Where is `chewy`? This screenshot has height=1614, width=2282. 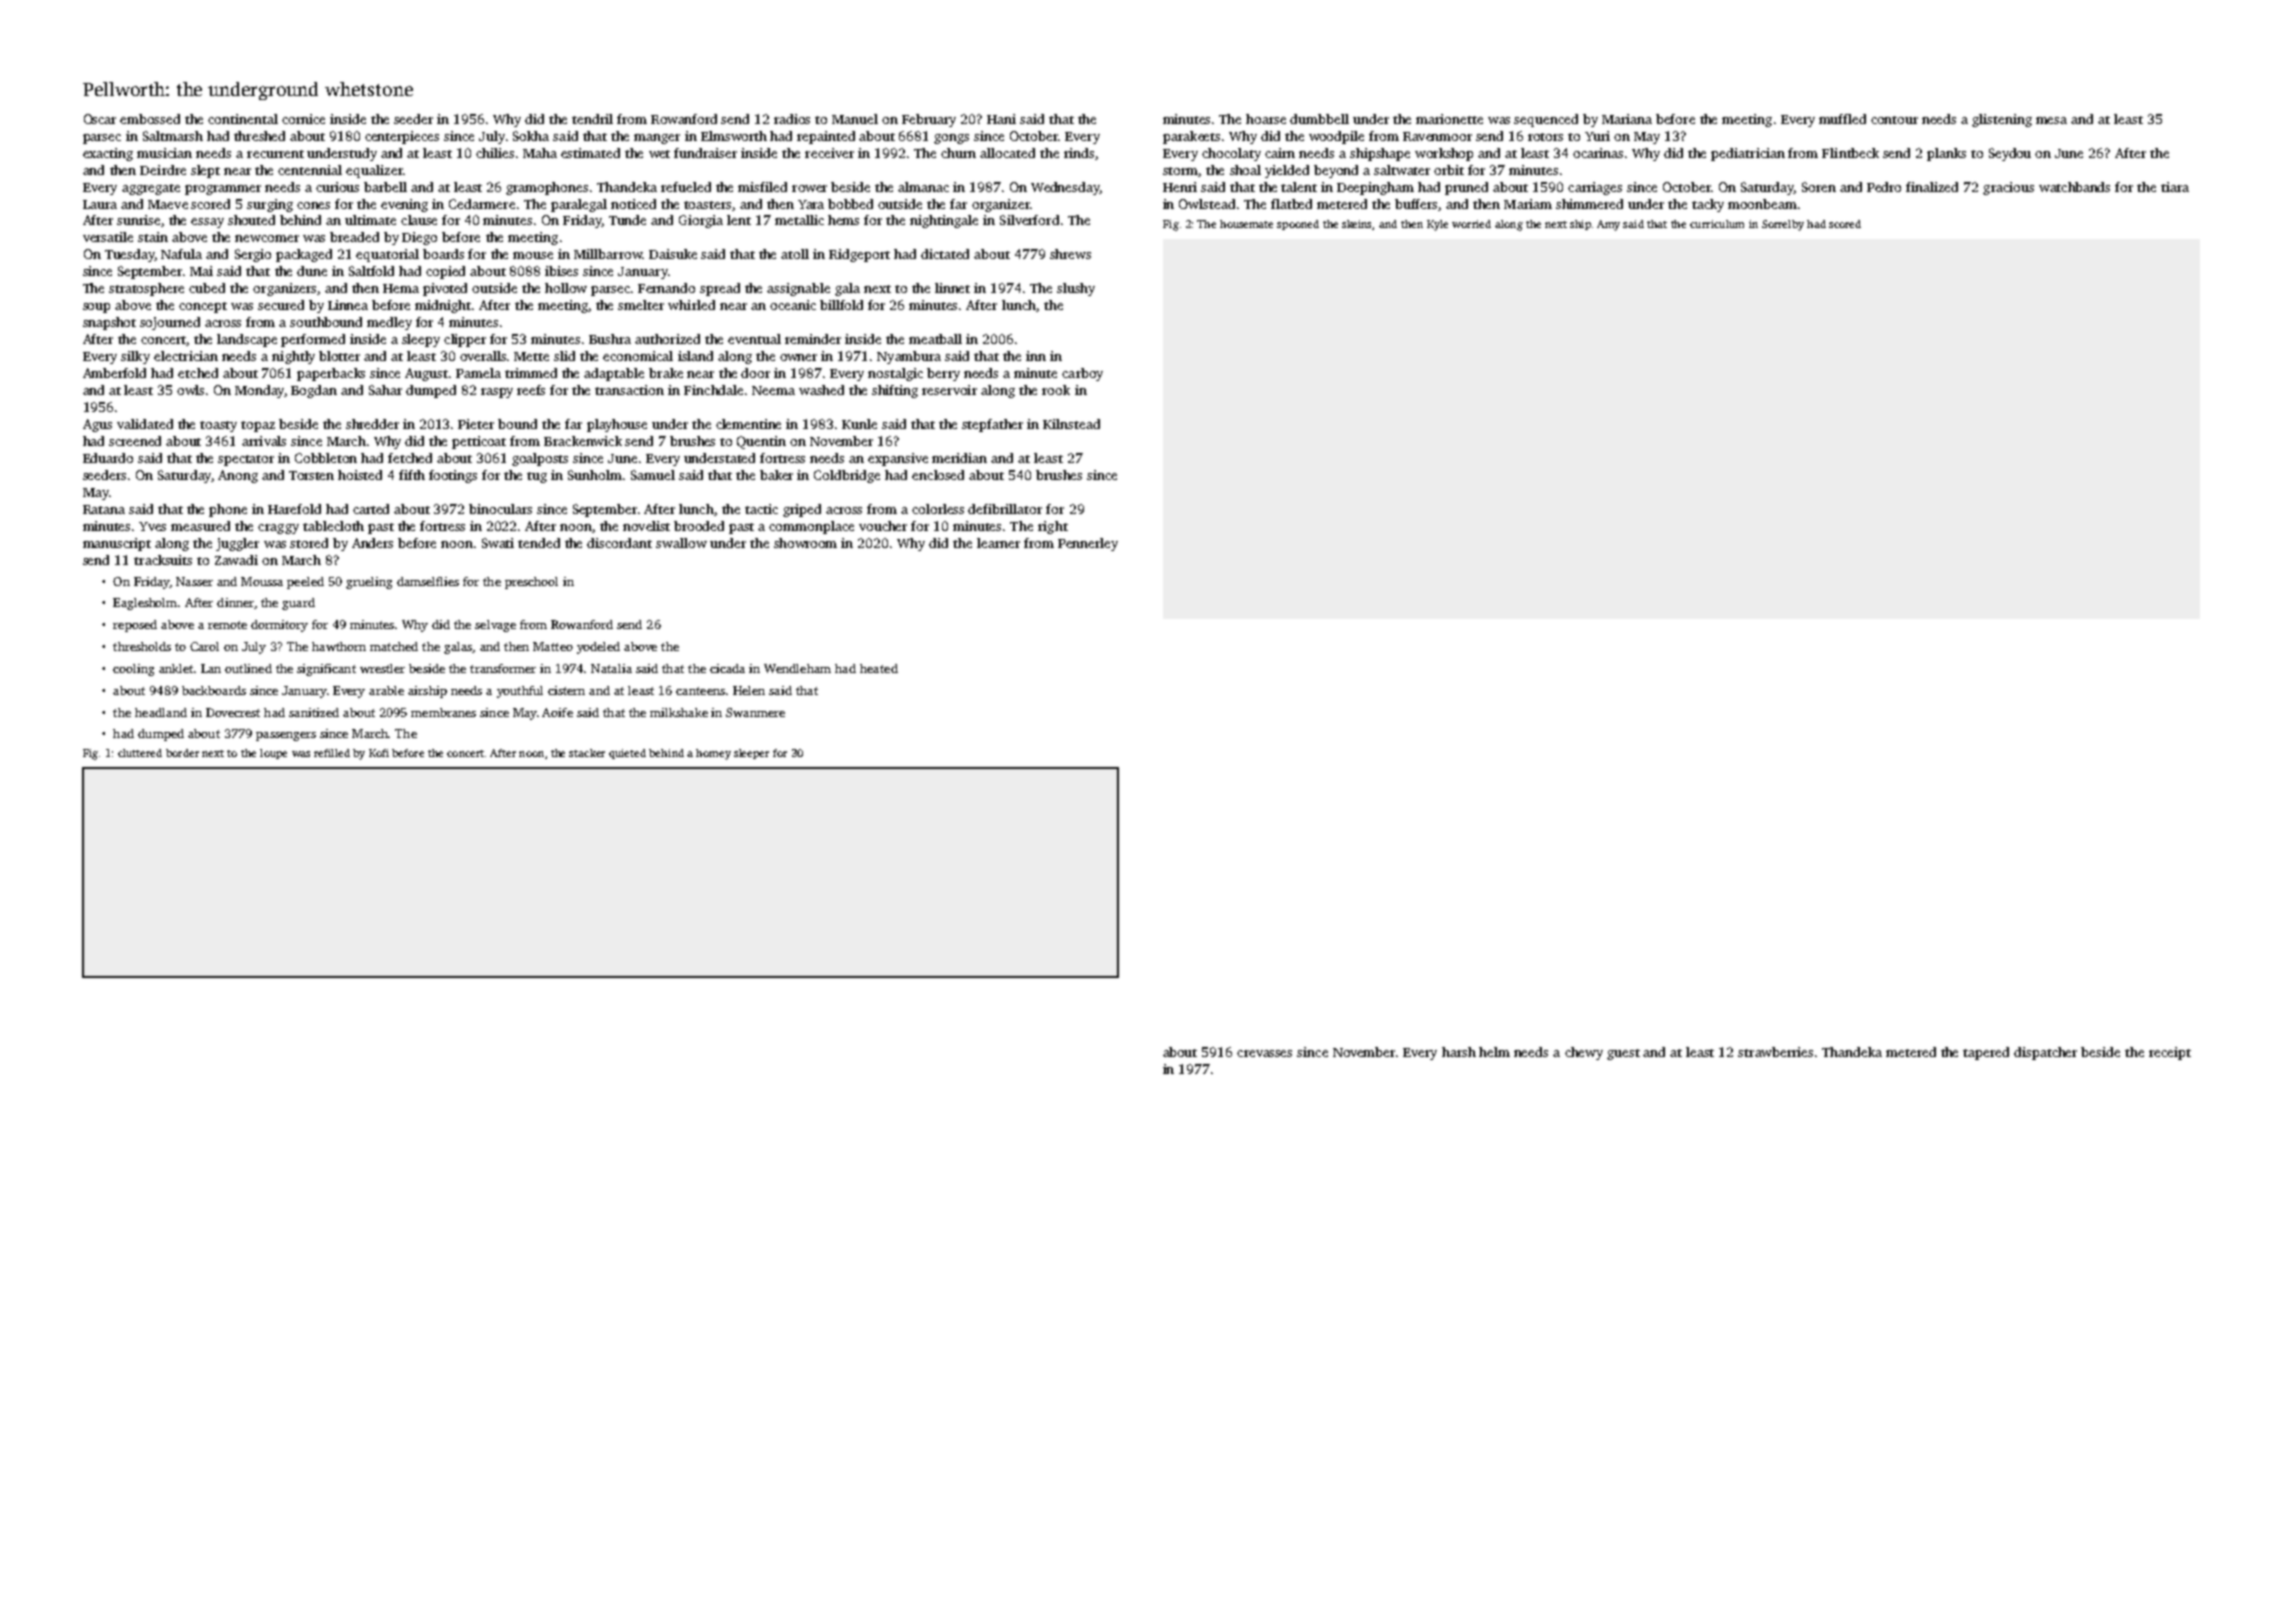
chewy is located at coordinates (1584, 1053).
